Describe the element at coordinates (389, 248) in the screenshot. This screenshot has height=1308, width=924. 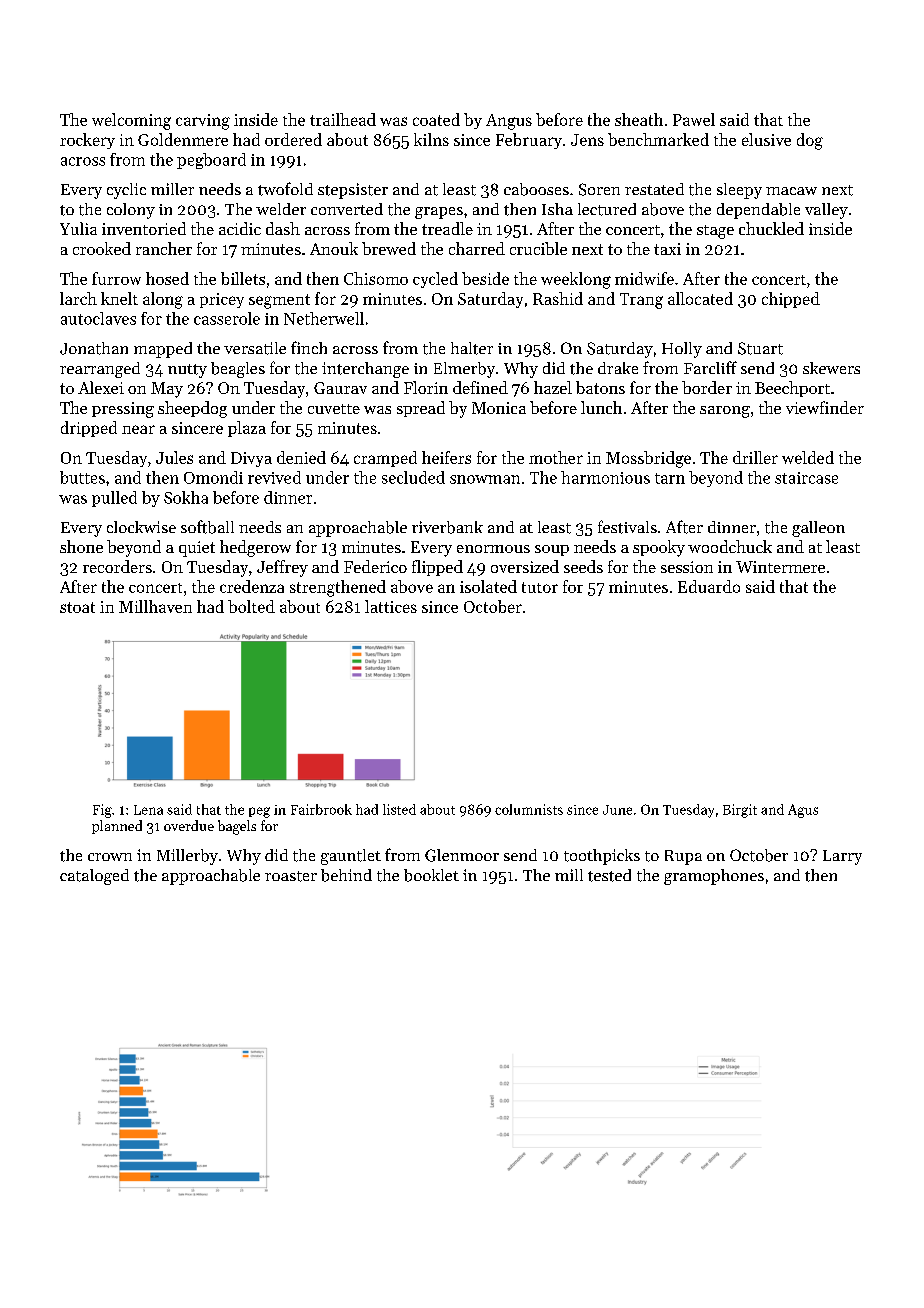
I see `brewed` at that location.
